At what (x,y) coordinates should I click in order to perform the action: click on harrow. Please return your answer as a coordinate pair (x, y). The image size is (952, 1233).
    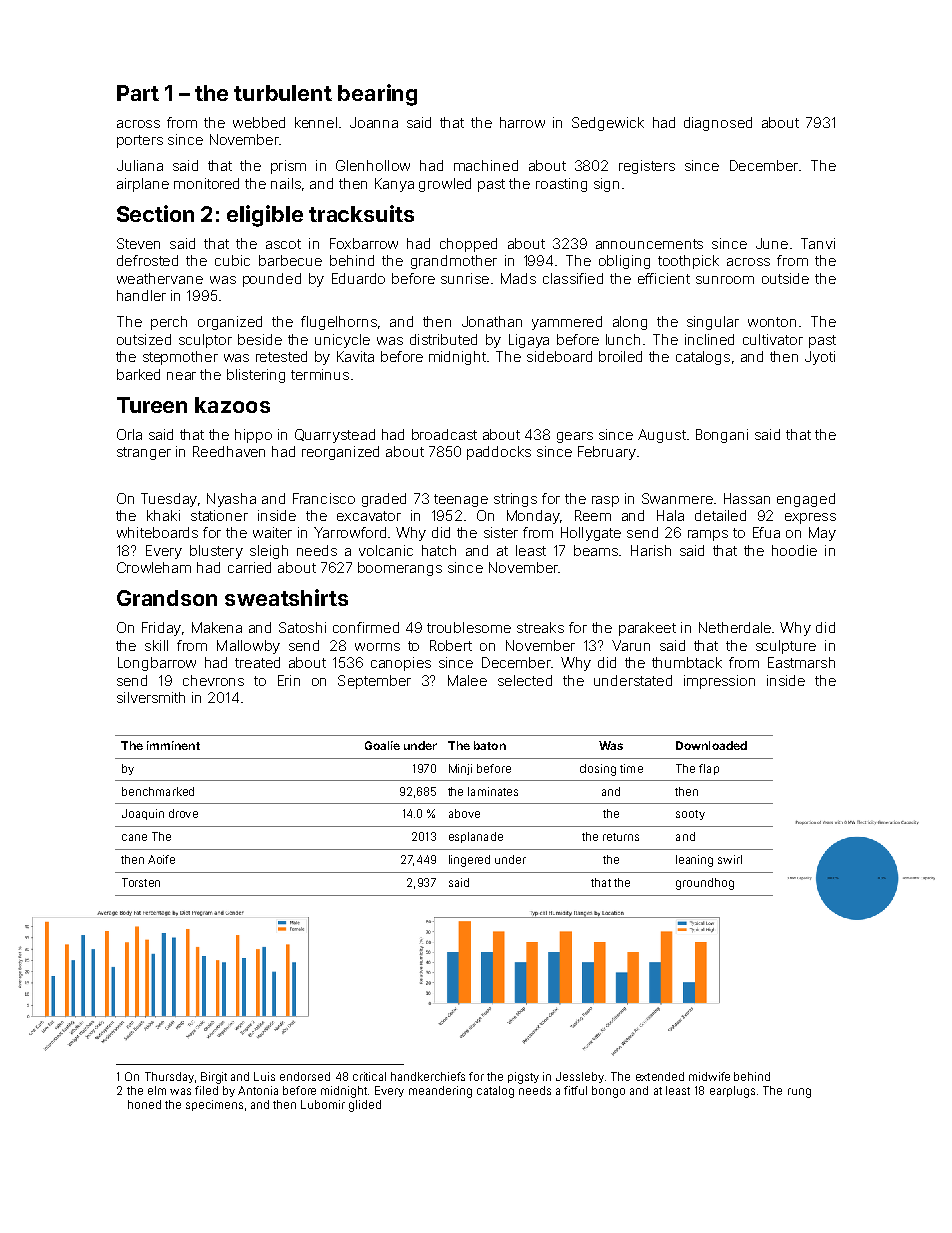
    Looking at the image, I should click on (522, 122).
